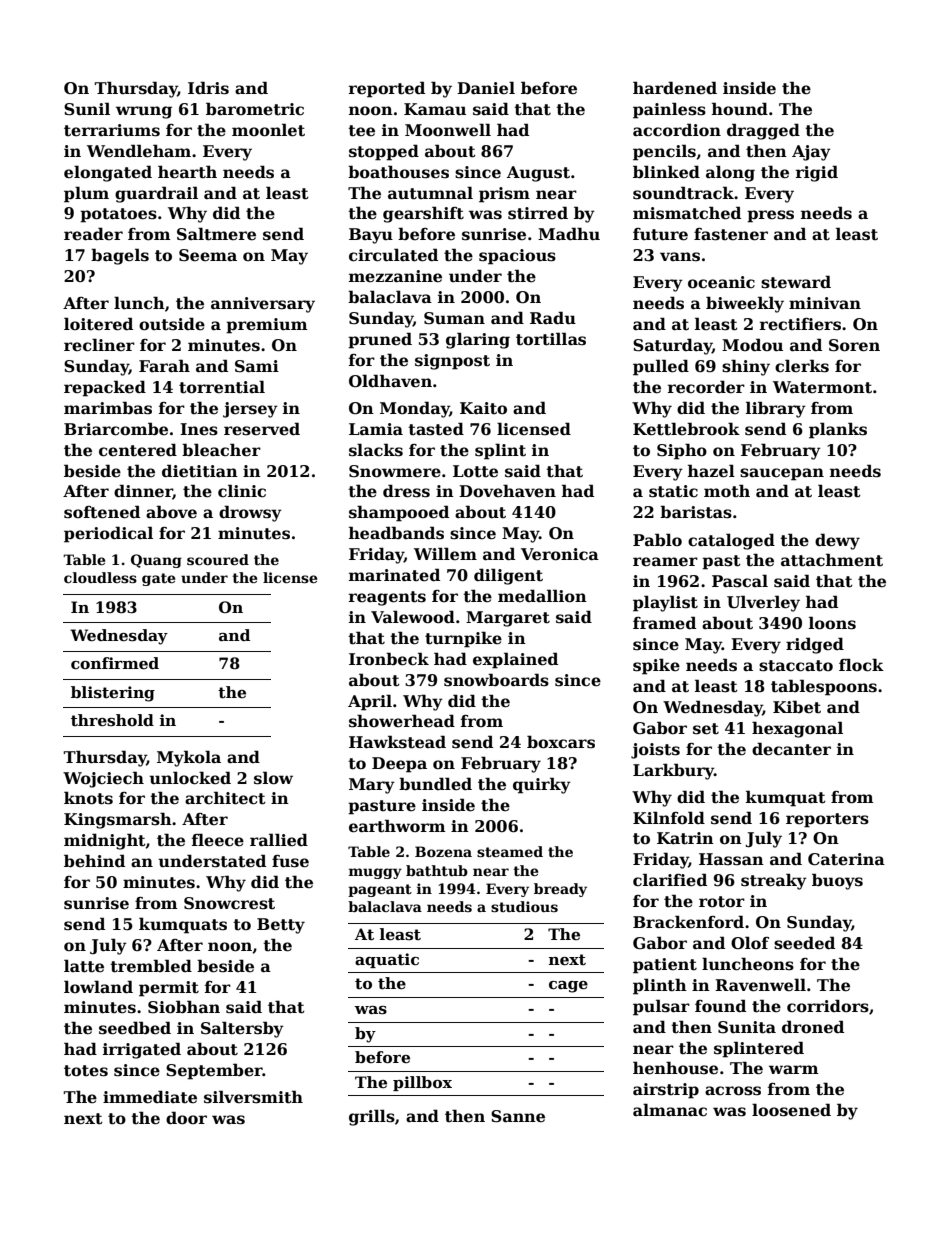 This page has height=1233, width=952. Describe the element at coordinates (569, 233) in the page. I see `Madhu` at that location.
